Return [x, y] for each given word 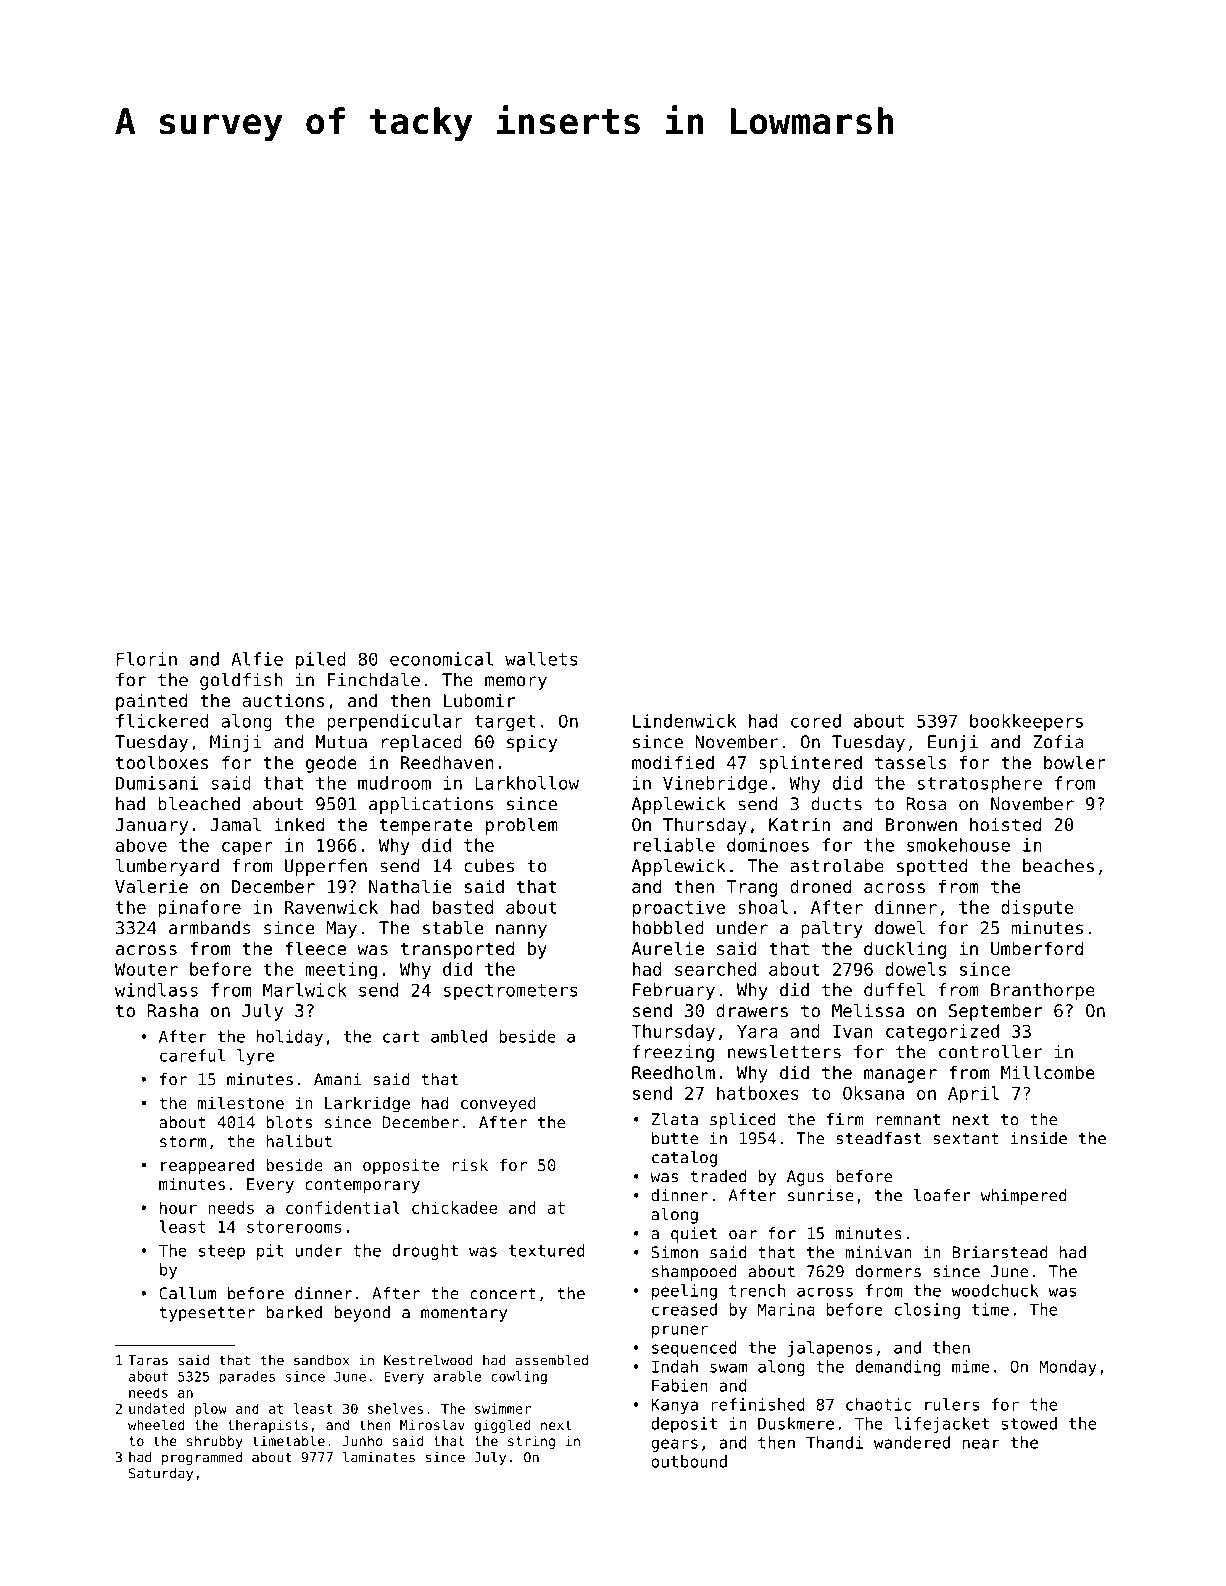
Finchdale [374, 680]
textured [546, 1250]
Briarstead [1000, 1252]
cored [816, 721]
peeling [684, 1292]
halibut [299, 1141]
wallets [541, 659]
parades [247, 1378]
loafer [942, 1195]
